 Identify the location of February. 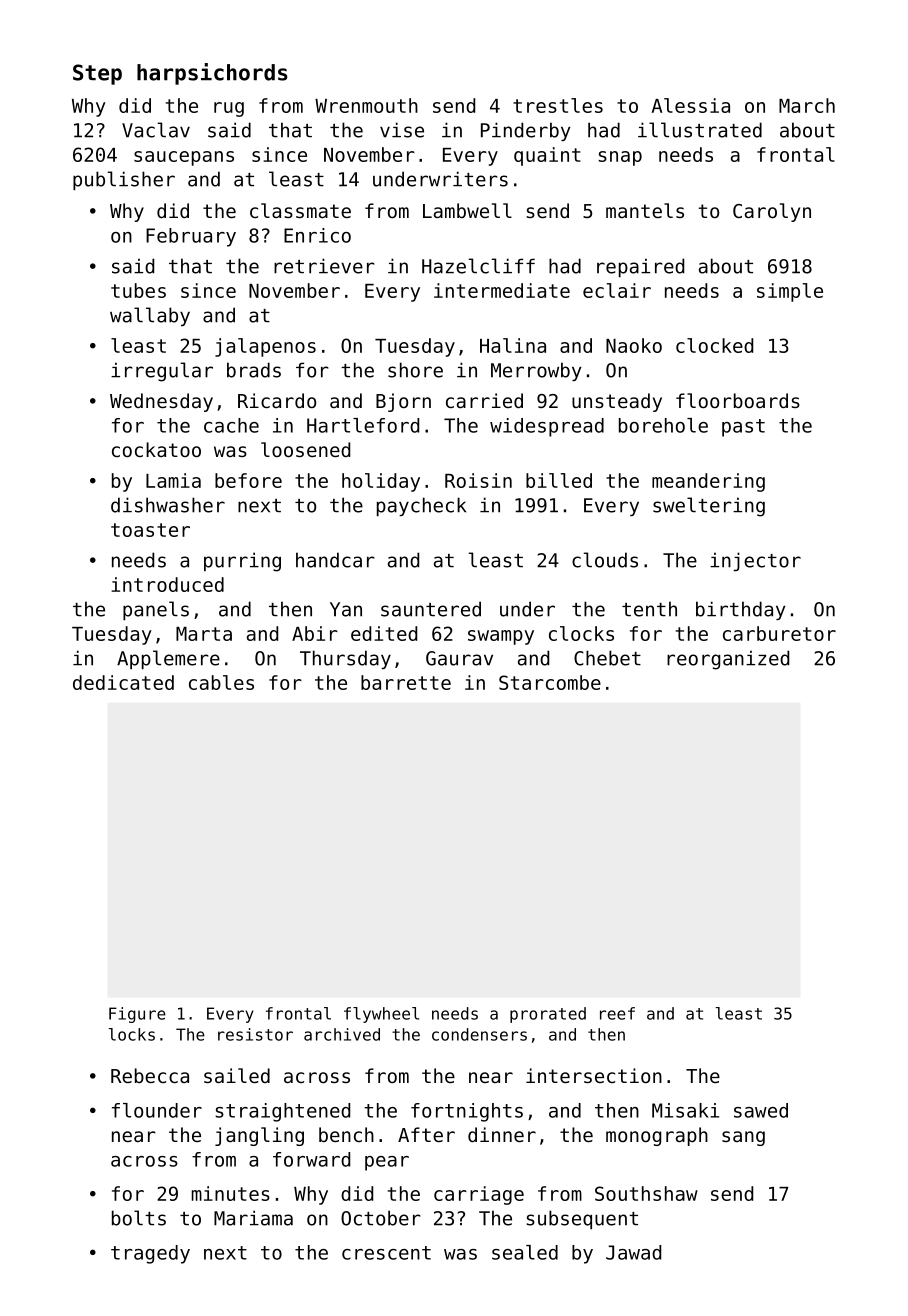
(191, 237).
